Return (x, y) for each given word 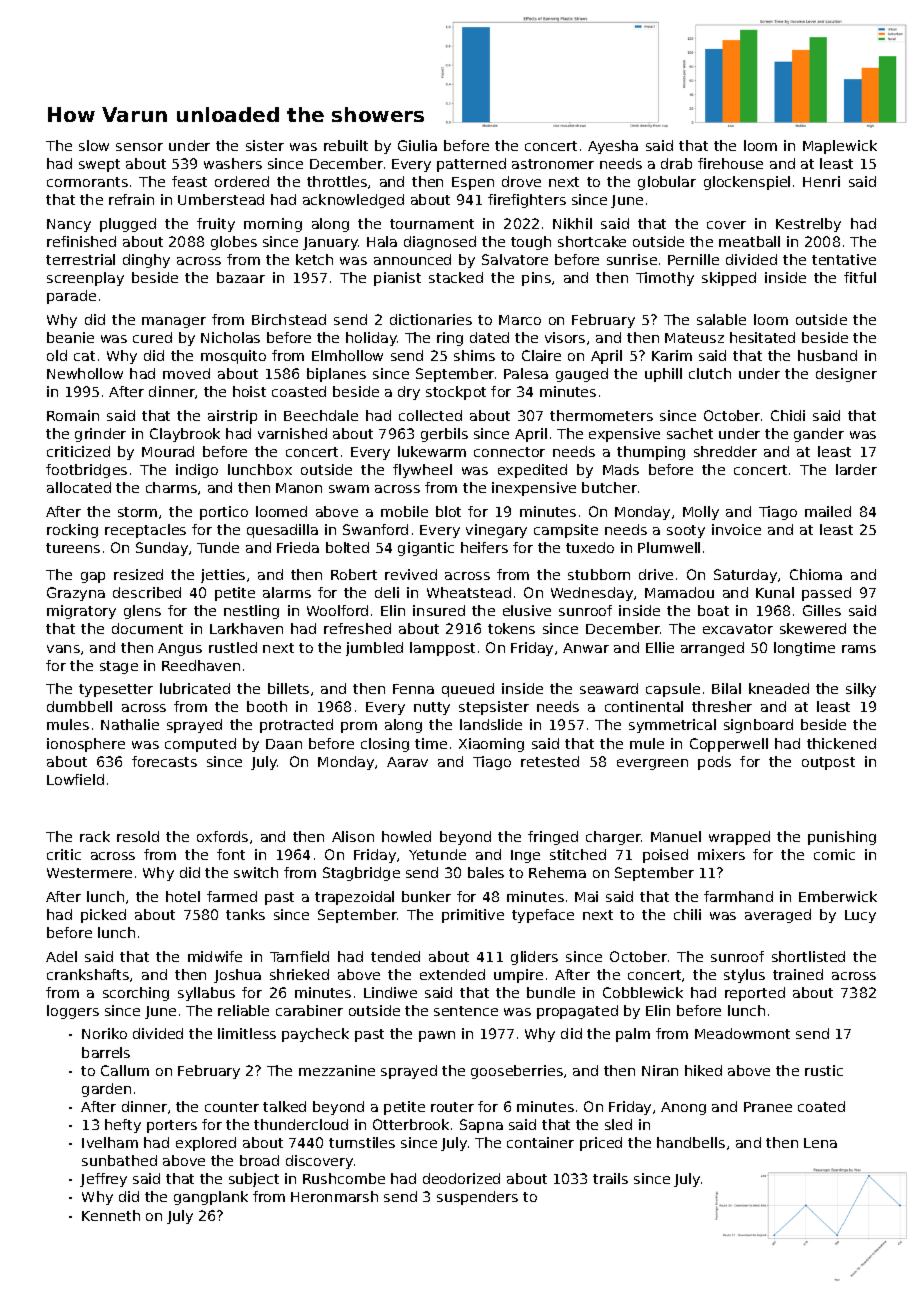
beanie (70, 337)
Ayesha (613, 147)
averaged (778, 916)
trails (610, 1178)
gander (819, 435)
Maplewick (840, 147)
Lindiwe (390, 992)
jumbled (374, 649)
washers (233, 163)
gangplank (211, 1198)
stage (119, 667)
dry (409, 393)
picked (103, 916)
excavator (738, 629)
